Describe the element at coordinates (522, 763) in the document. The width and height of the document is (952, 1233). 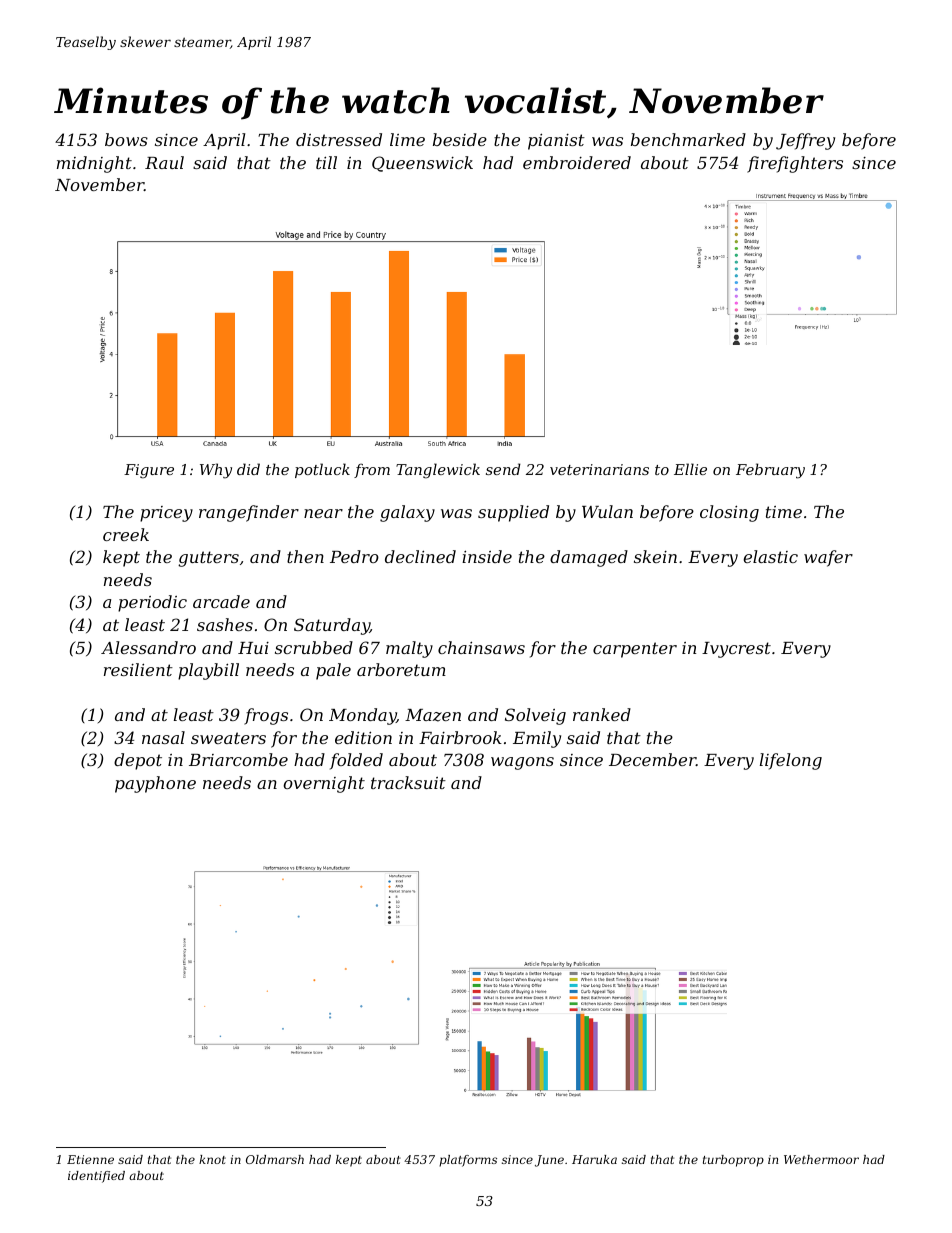
I see `wagons` at that location.
